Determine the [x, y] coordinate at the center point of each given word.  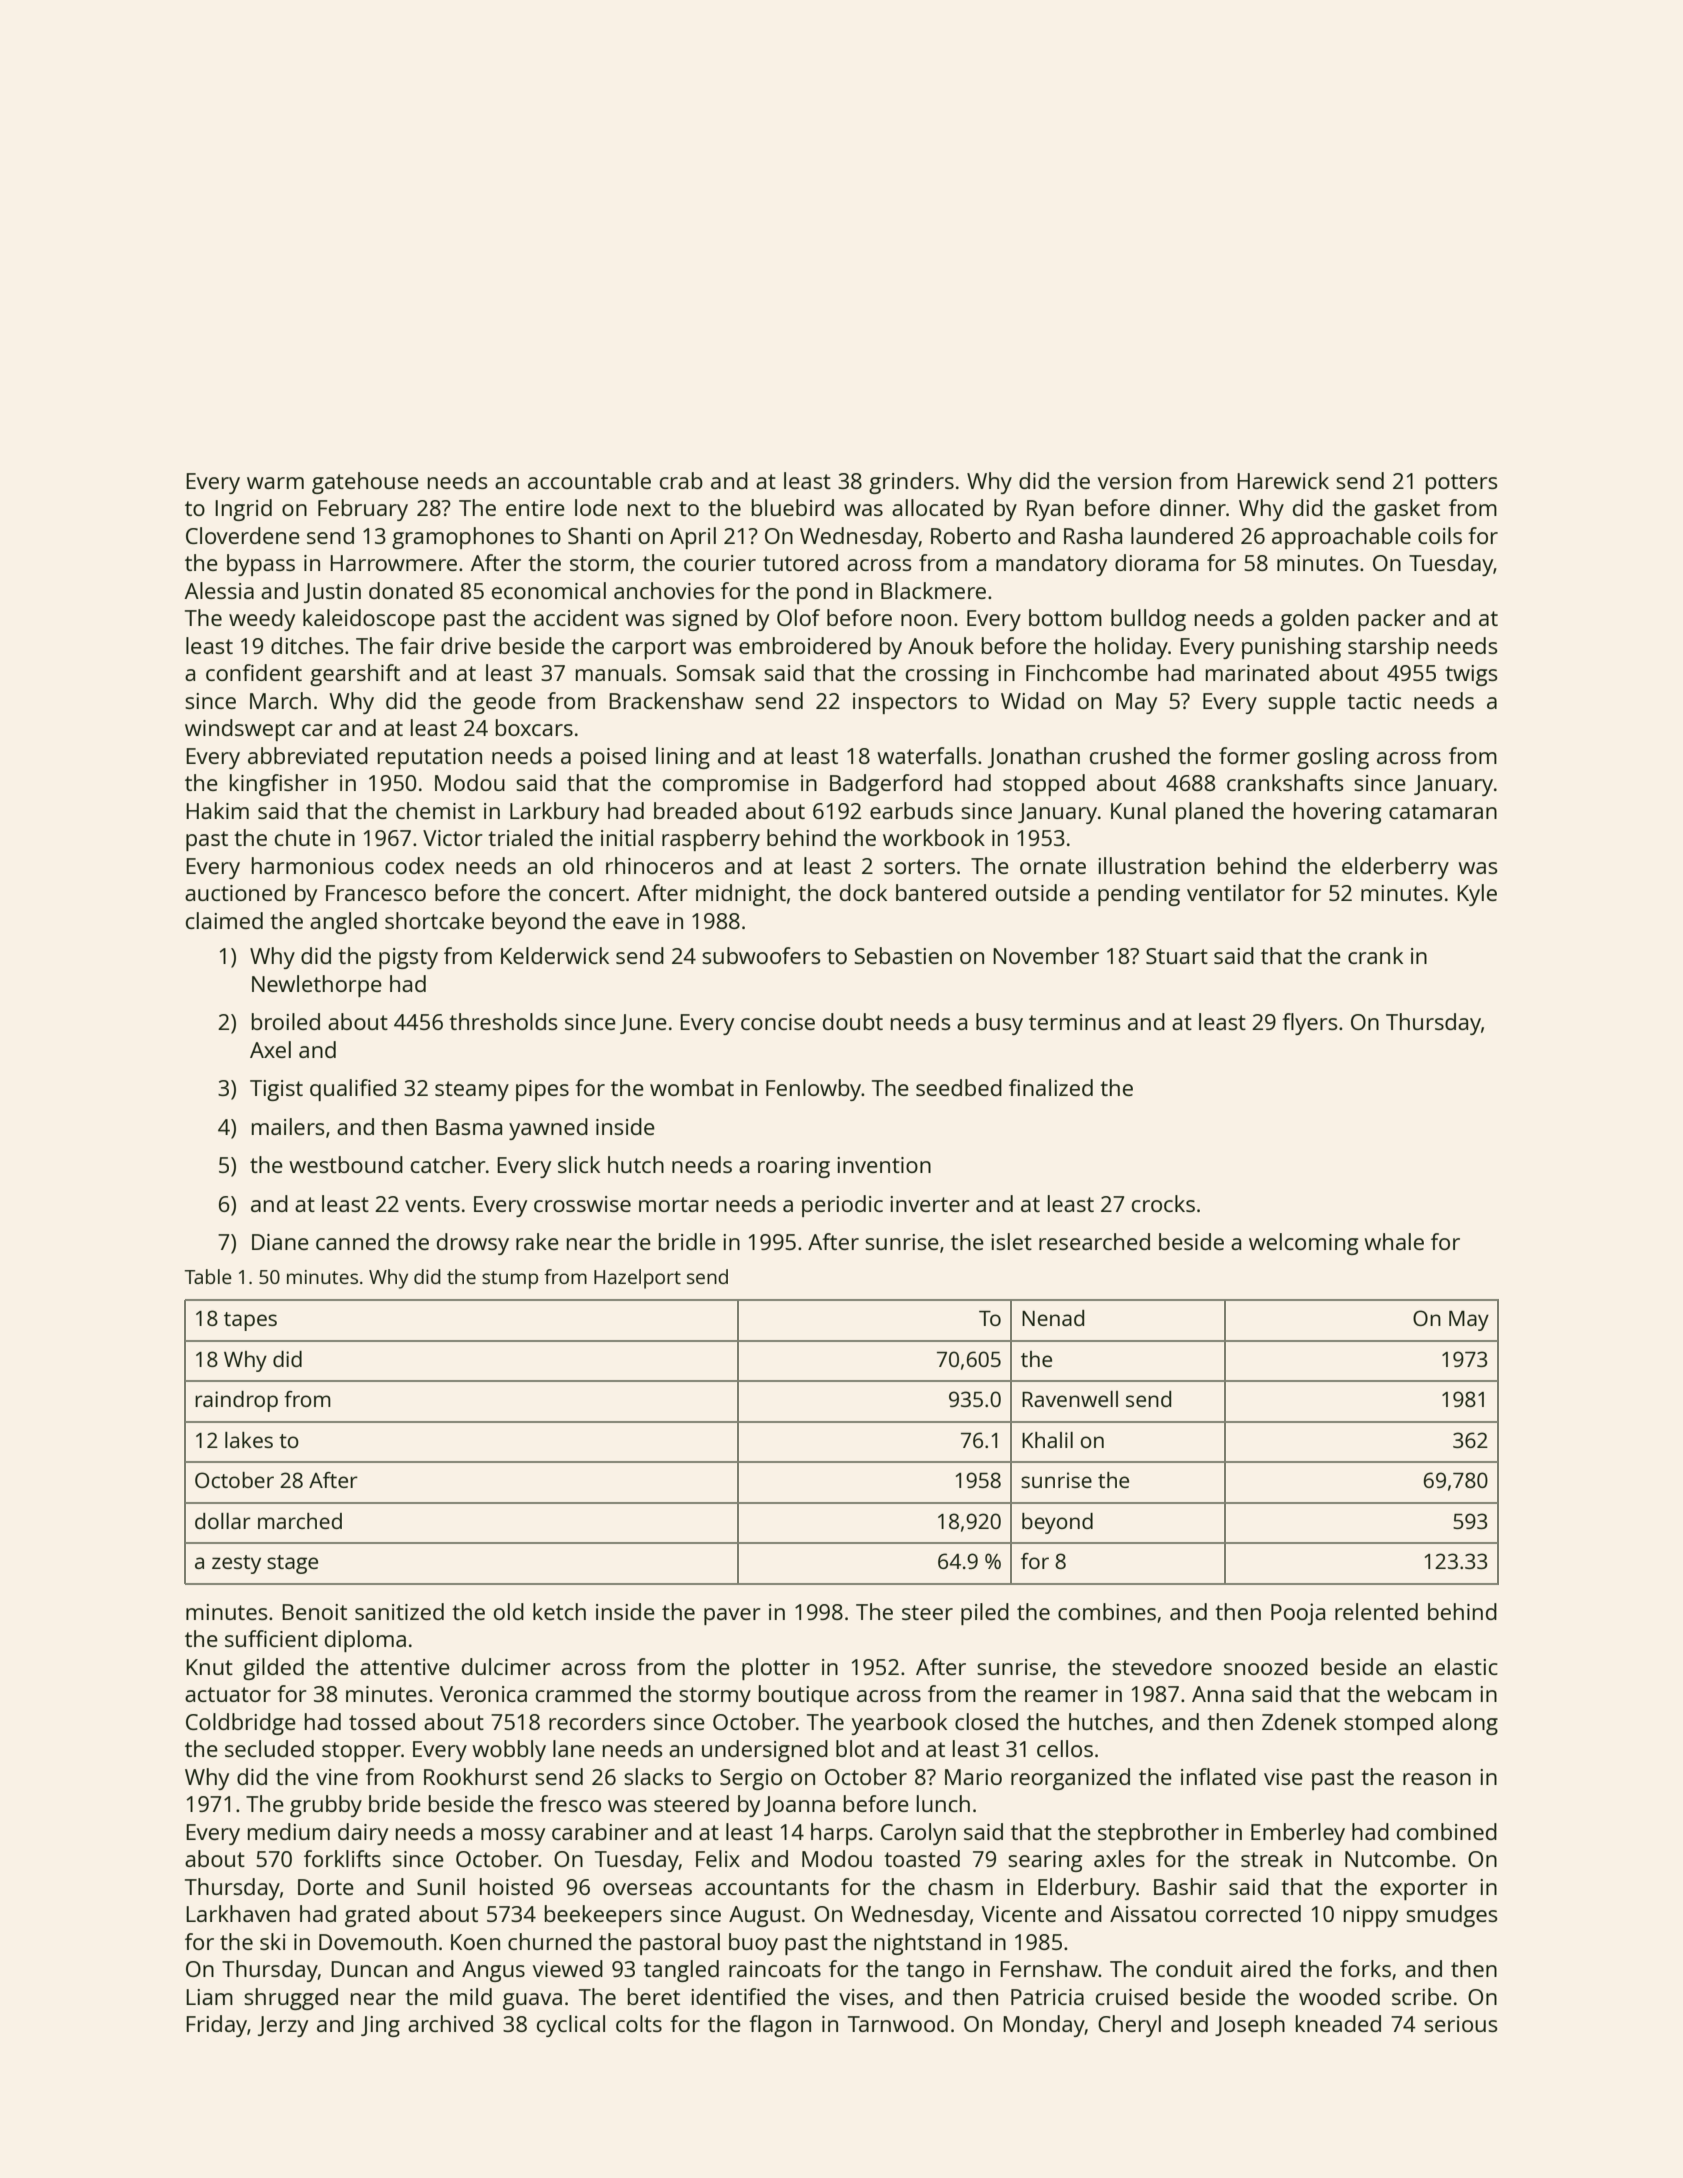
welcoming [1303, 1244]
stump [510, 1280]
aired [1266, 1968]
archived [450, 2023]
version [1134, 481]
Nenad [1053, 1318]
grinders [911, 483]
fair [417, 645]
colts [639, 2023]
